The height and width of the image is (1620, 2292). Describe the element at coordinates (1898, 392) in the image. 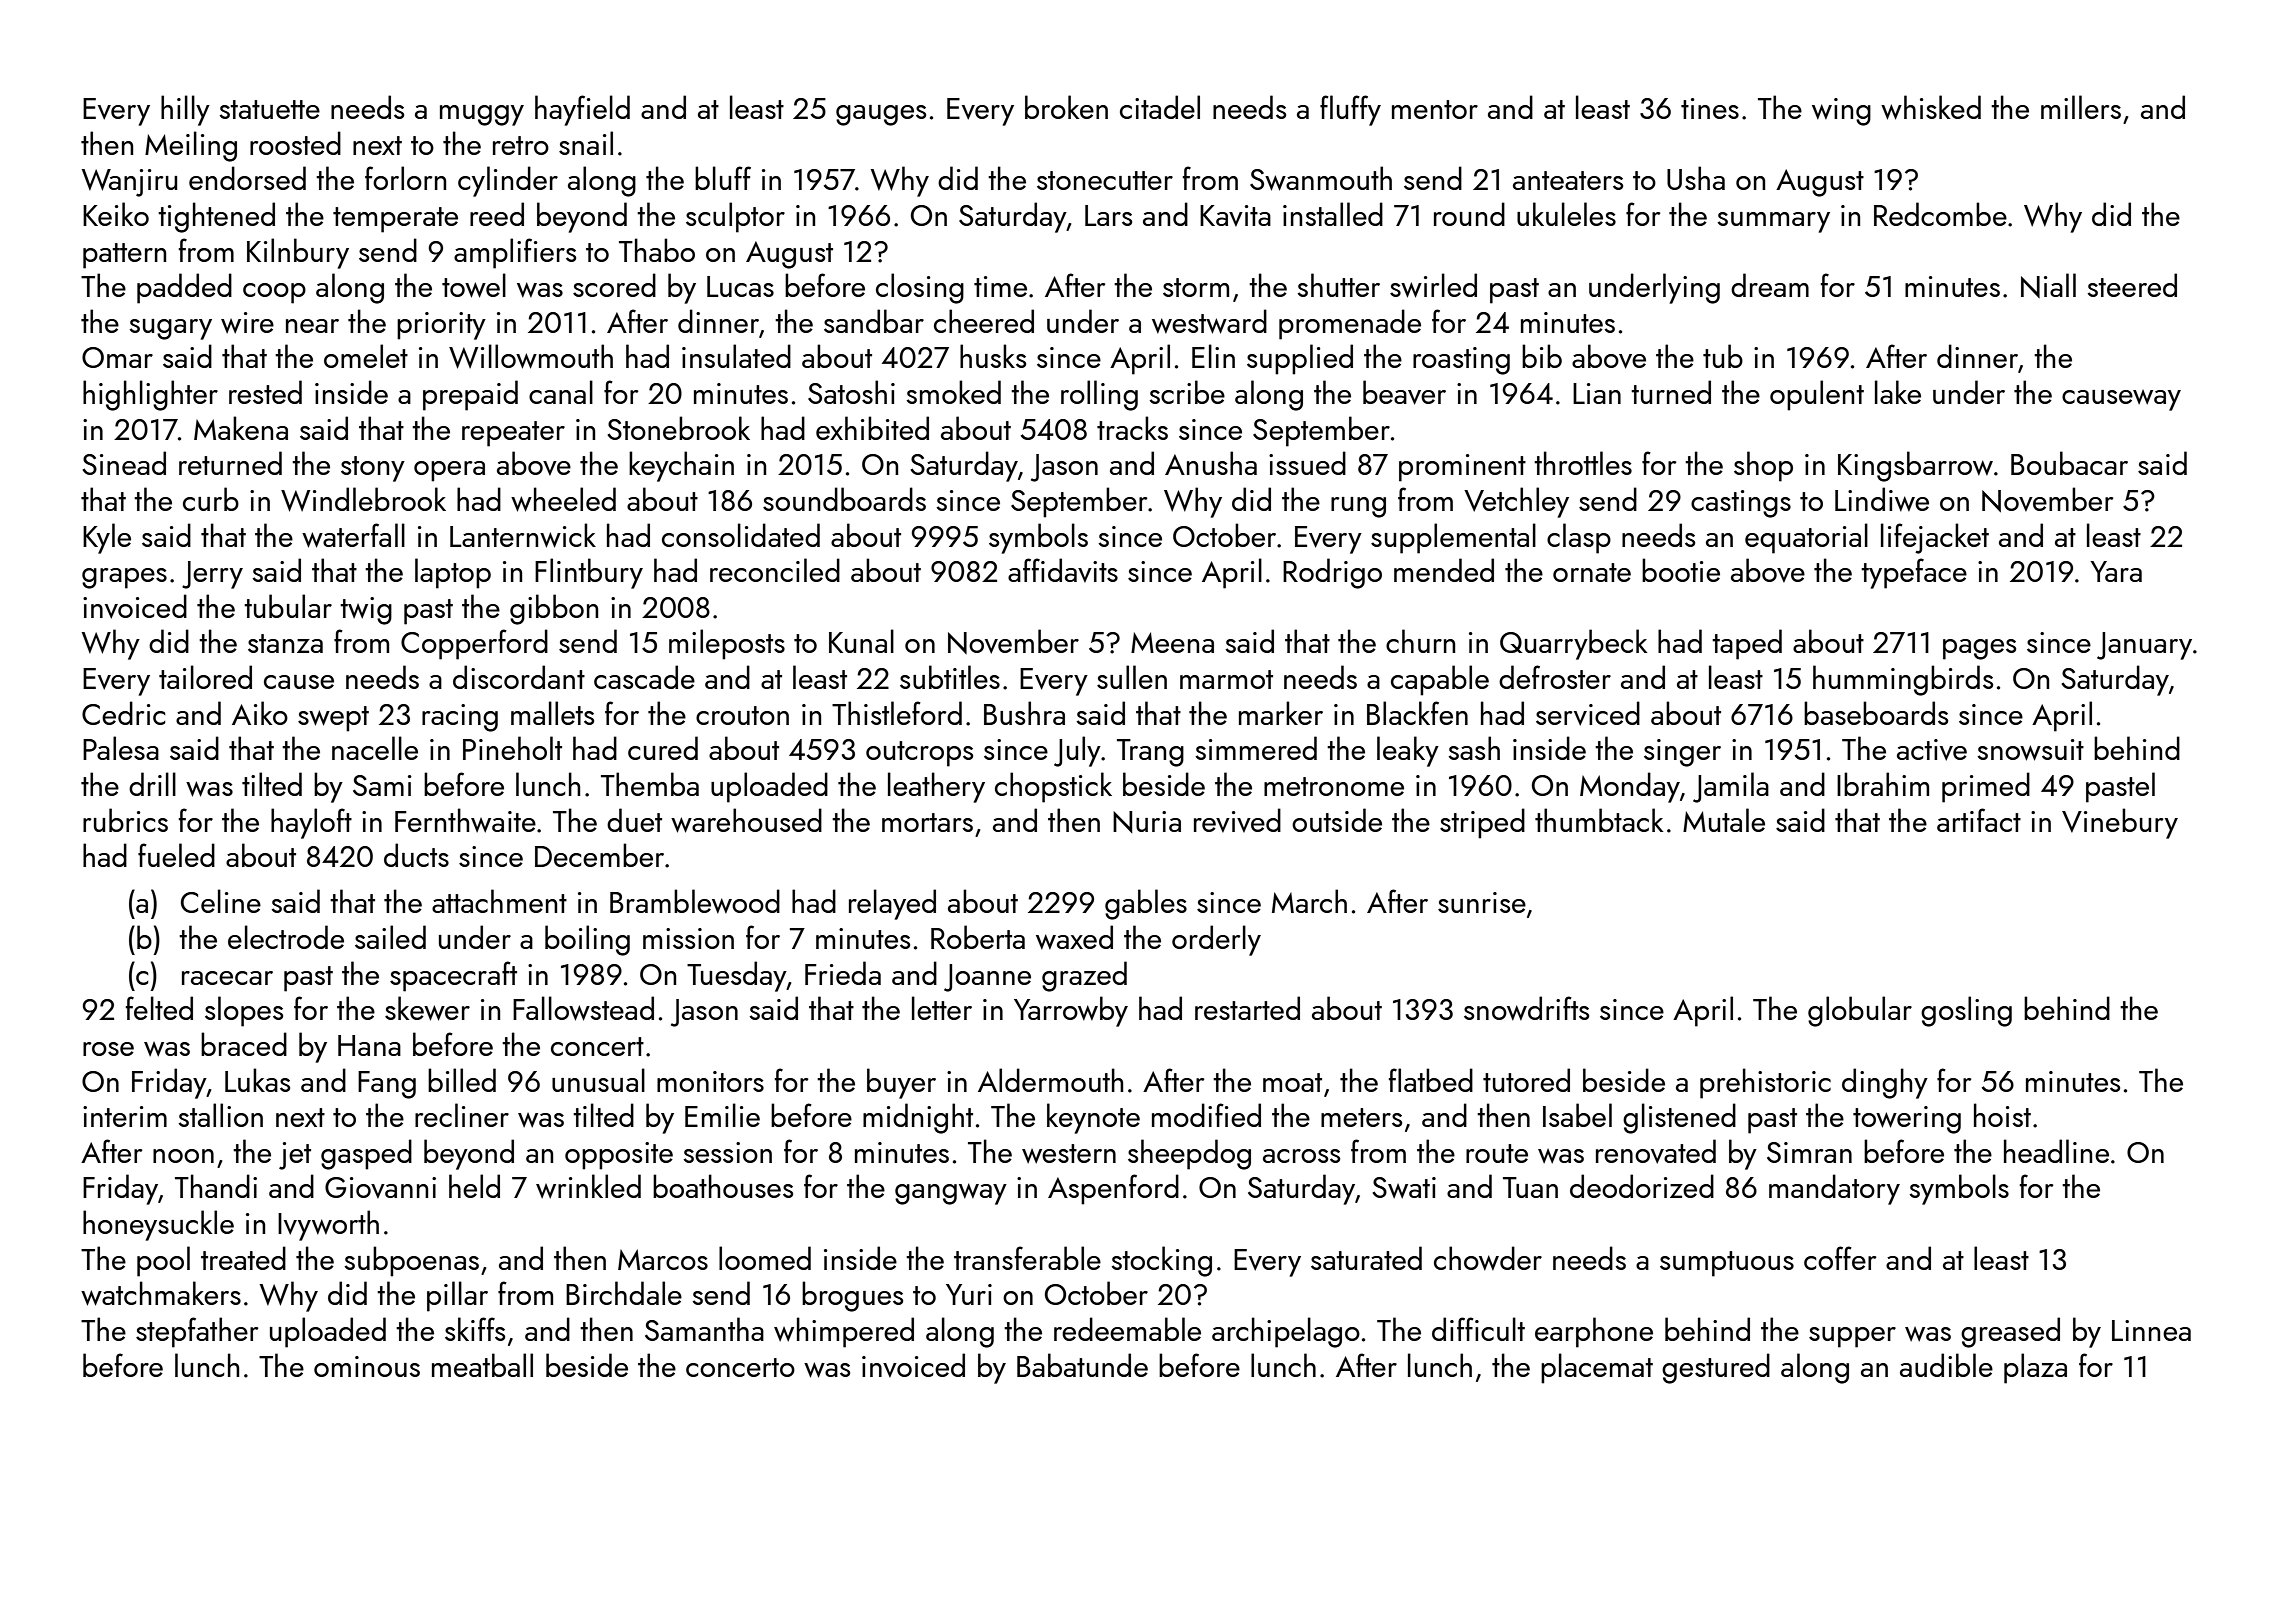

I see `lake` at that location.
